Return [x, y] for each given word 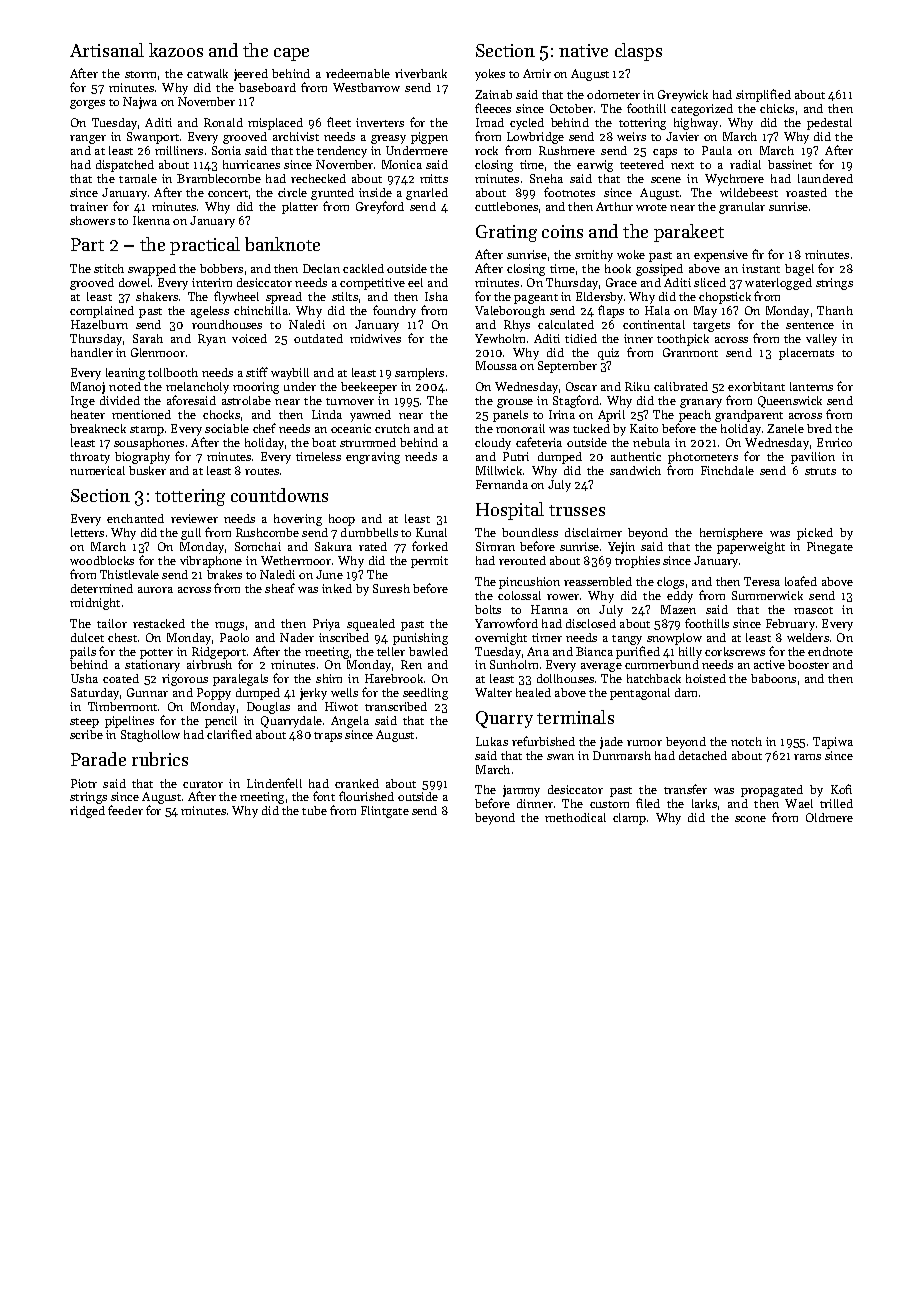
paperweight [751, 548]
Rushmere [567, 150]
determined [102, 588]
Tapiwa [833, 743]
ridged [87, 812]
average [601, 667]
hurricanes [251, 164]
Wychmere [734, 180]
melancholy [197, 388]
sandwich [635, 470]
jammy [521, 791]
